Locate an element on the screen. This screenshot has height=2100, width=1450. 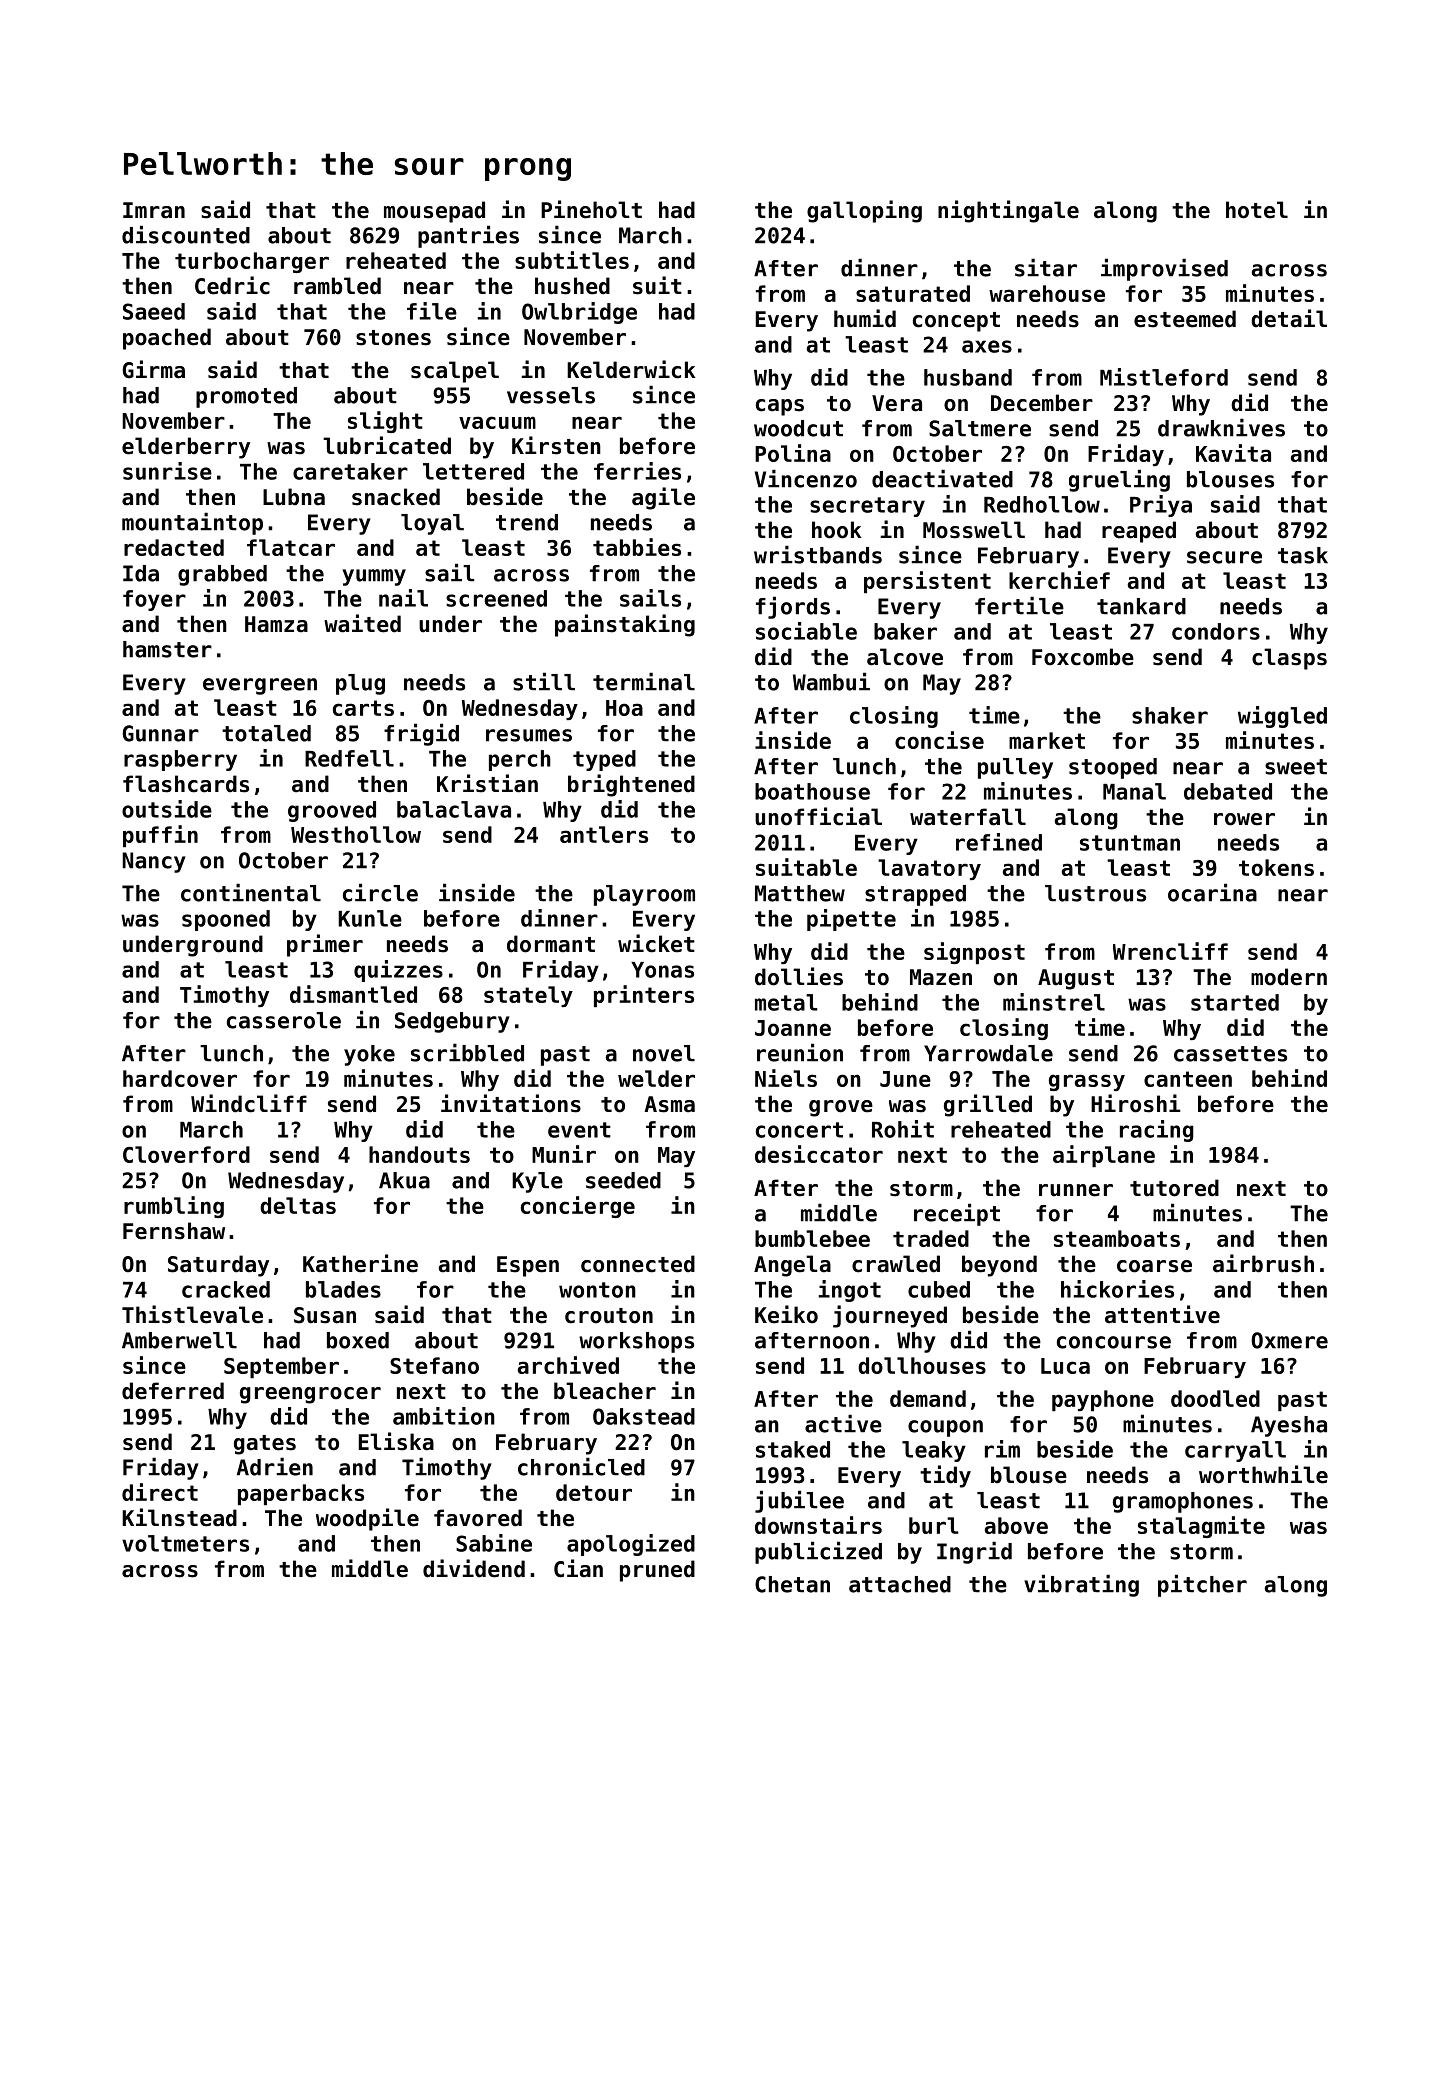
galloping is located at coordinates (864, 211).
